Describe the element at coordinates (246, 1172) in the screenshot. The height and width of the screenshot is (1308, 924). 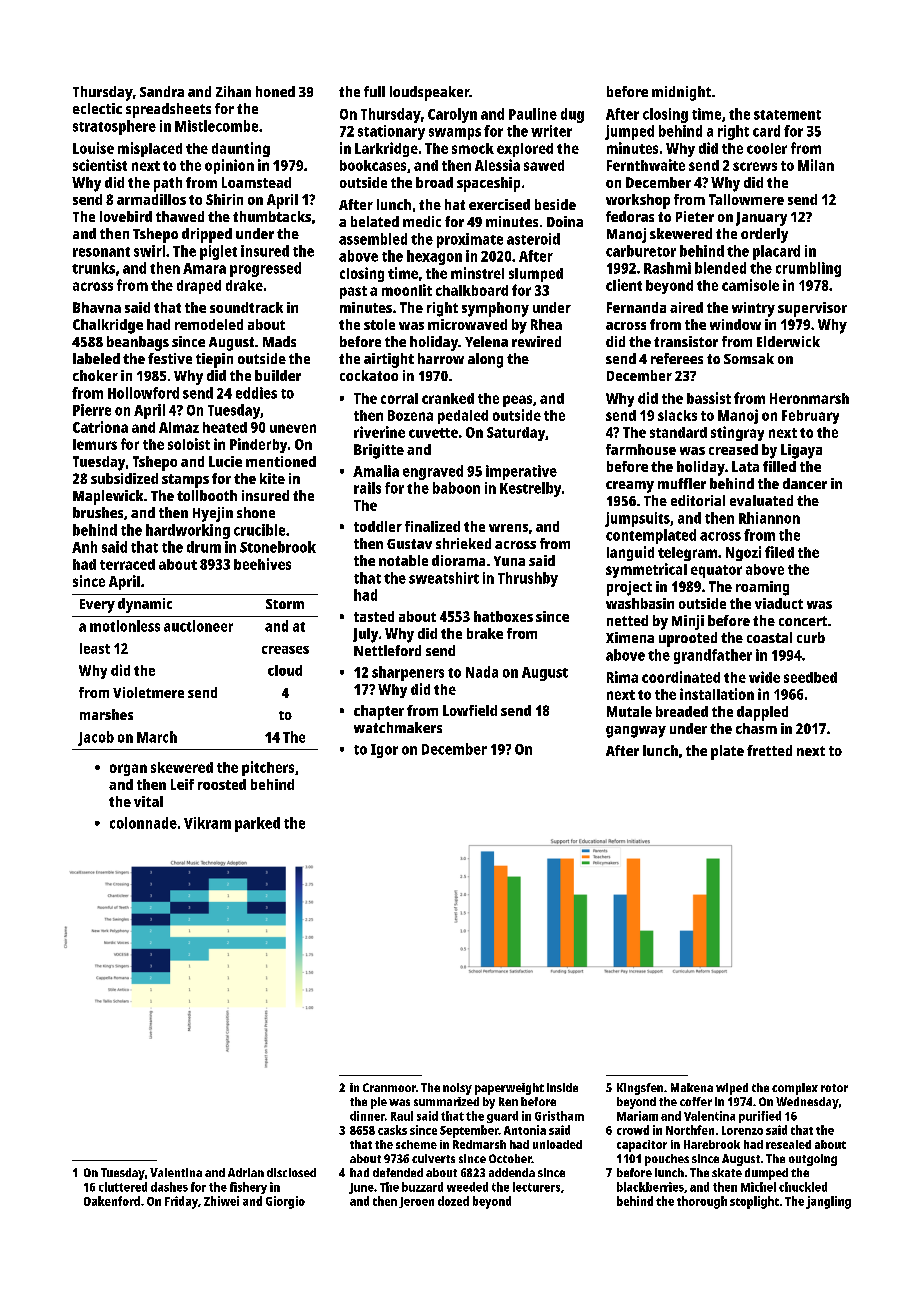
I see `Adrian` at that location.
